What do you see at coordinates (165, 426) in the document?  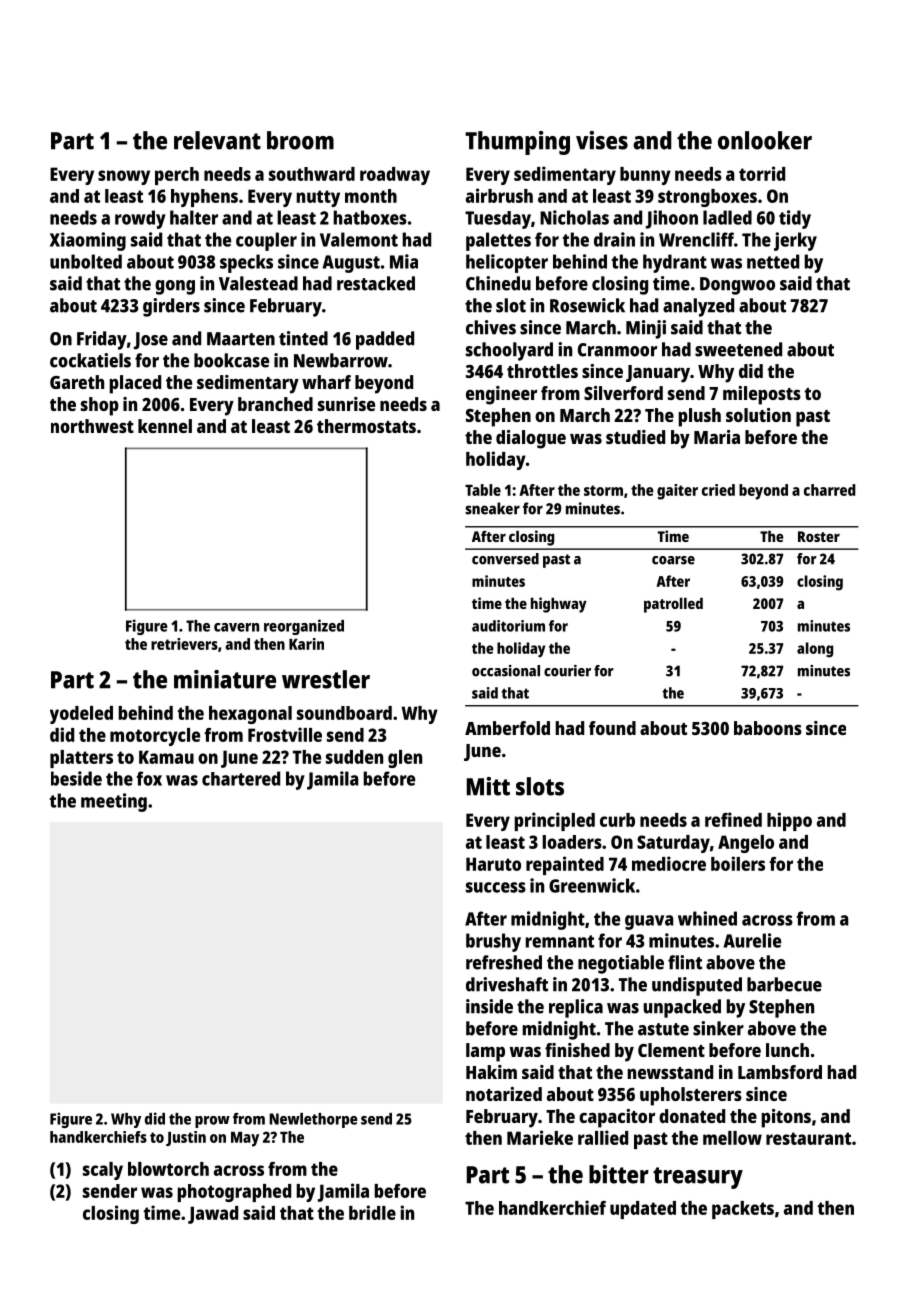 I see `kennel` at bounding box center [165, 426].
